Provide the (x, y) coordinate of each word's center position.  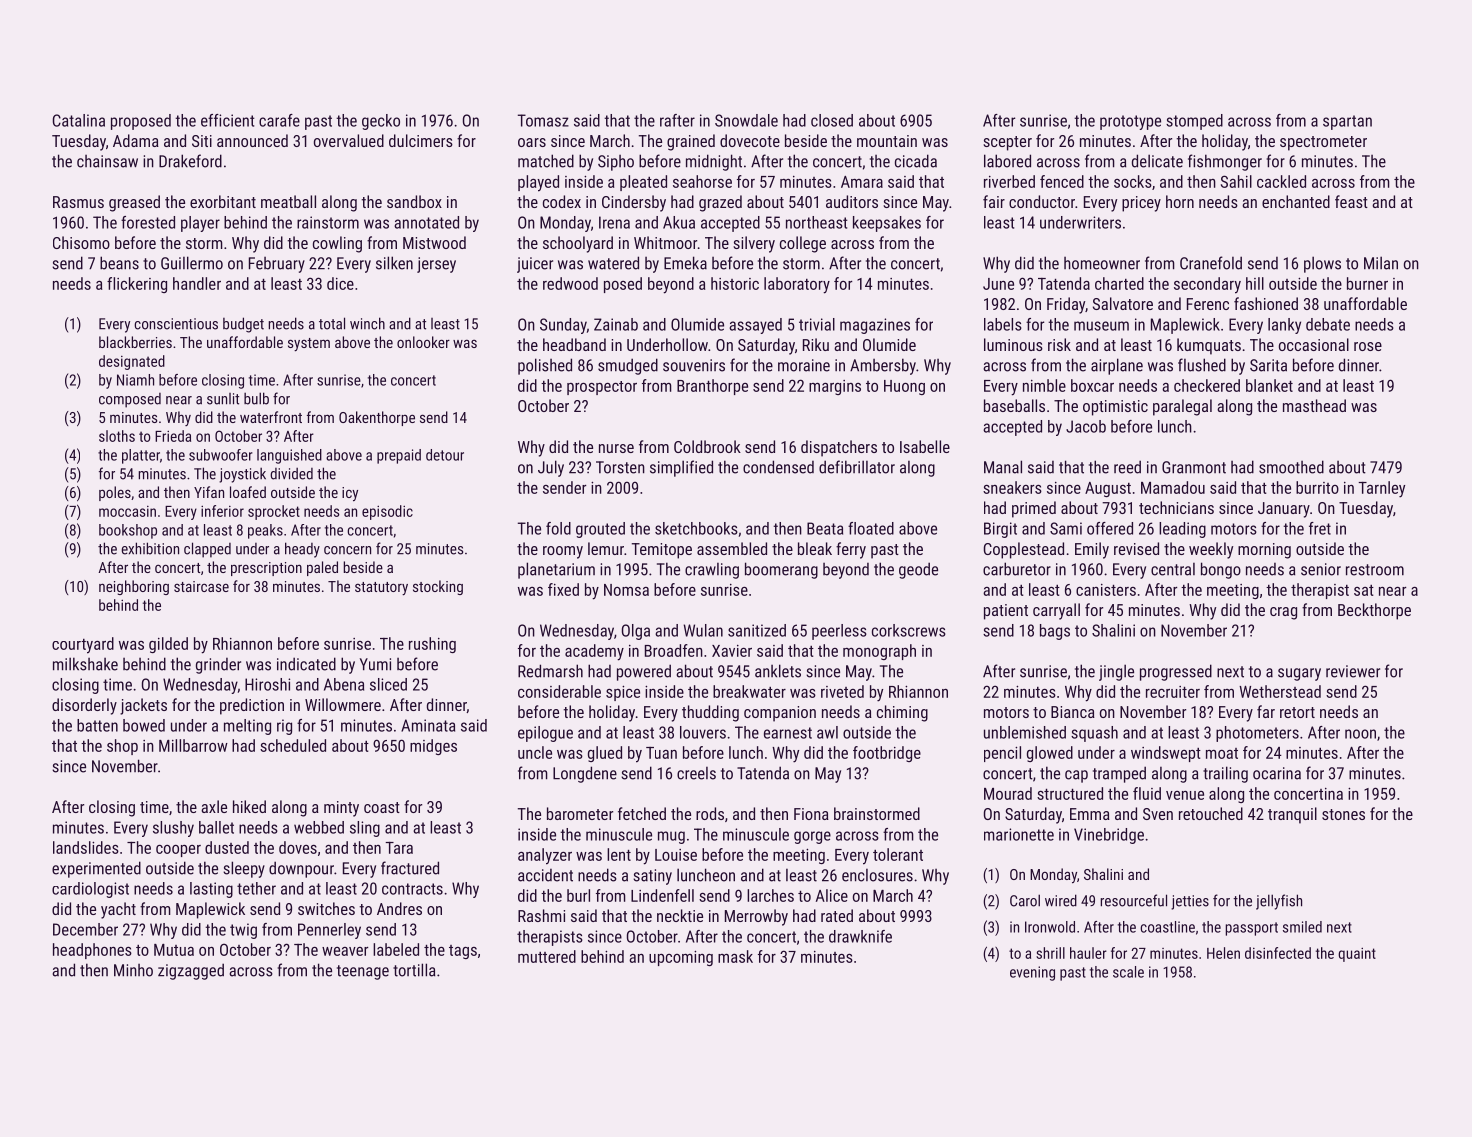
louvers (703, 732)
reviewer (1353, 671)
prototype (1130, 122)
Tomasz (543, 120)
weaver (345, 951)
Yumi (375, 664)
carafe (279, 120)
